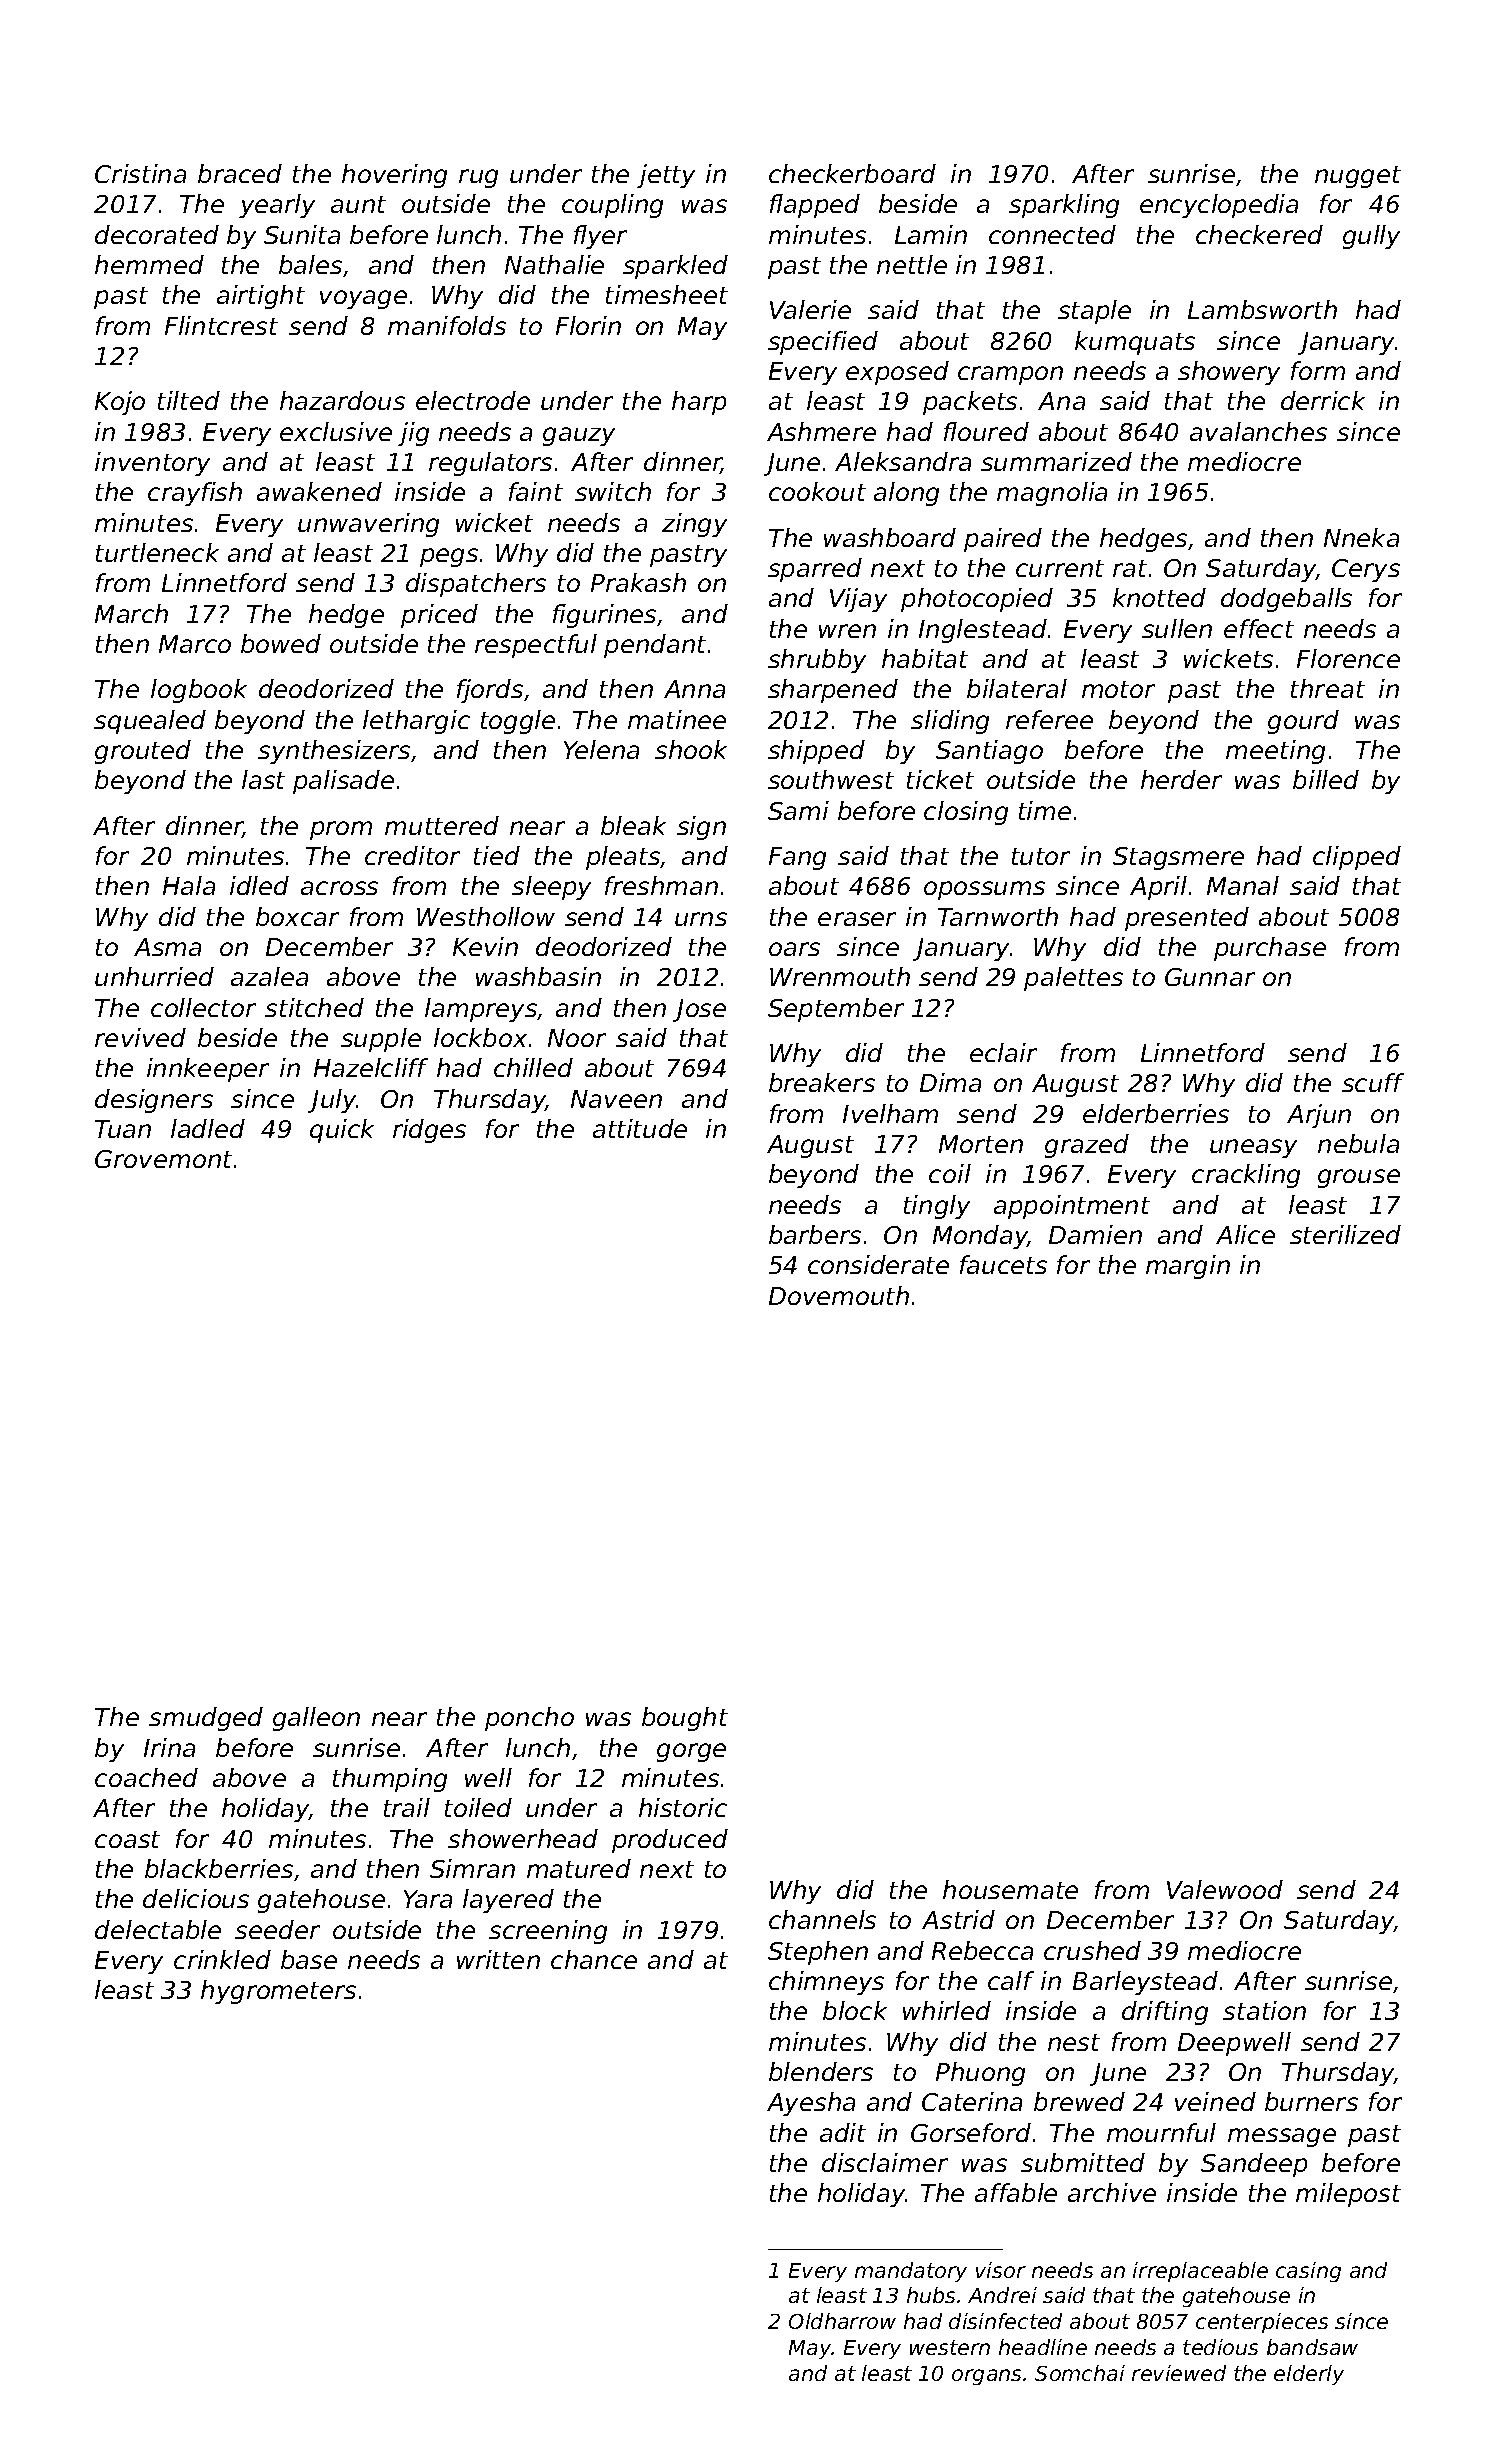 This page has height=2464, width=1496. What do you see at coordinates (1080, 2373) in the page?
I see `Somchai` at bounding box center [1080, 2373].
